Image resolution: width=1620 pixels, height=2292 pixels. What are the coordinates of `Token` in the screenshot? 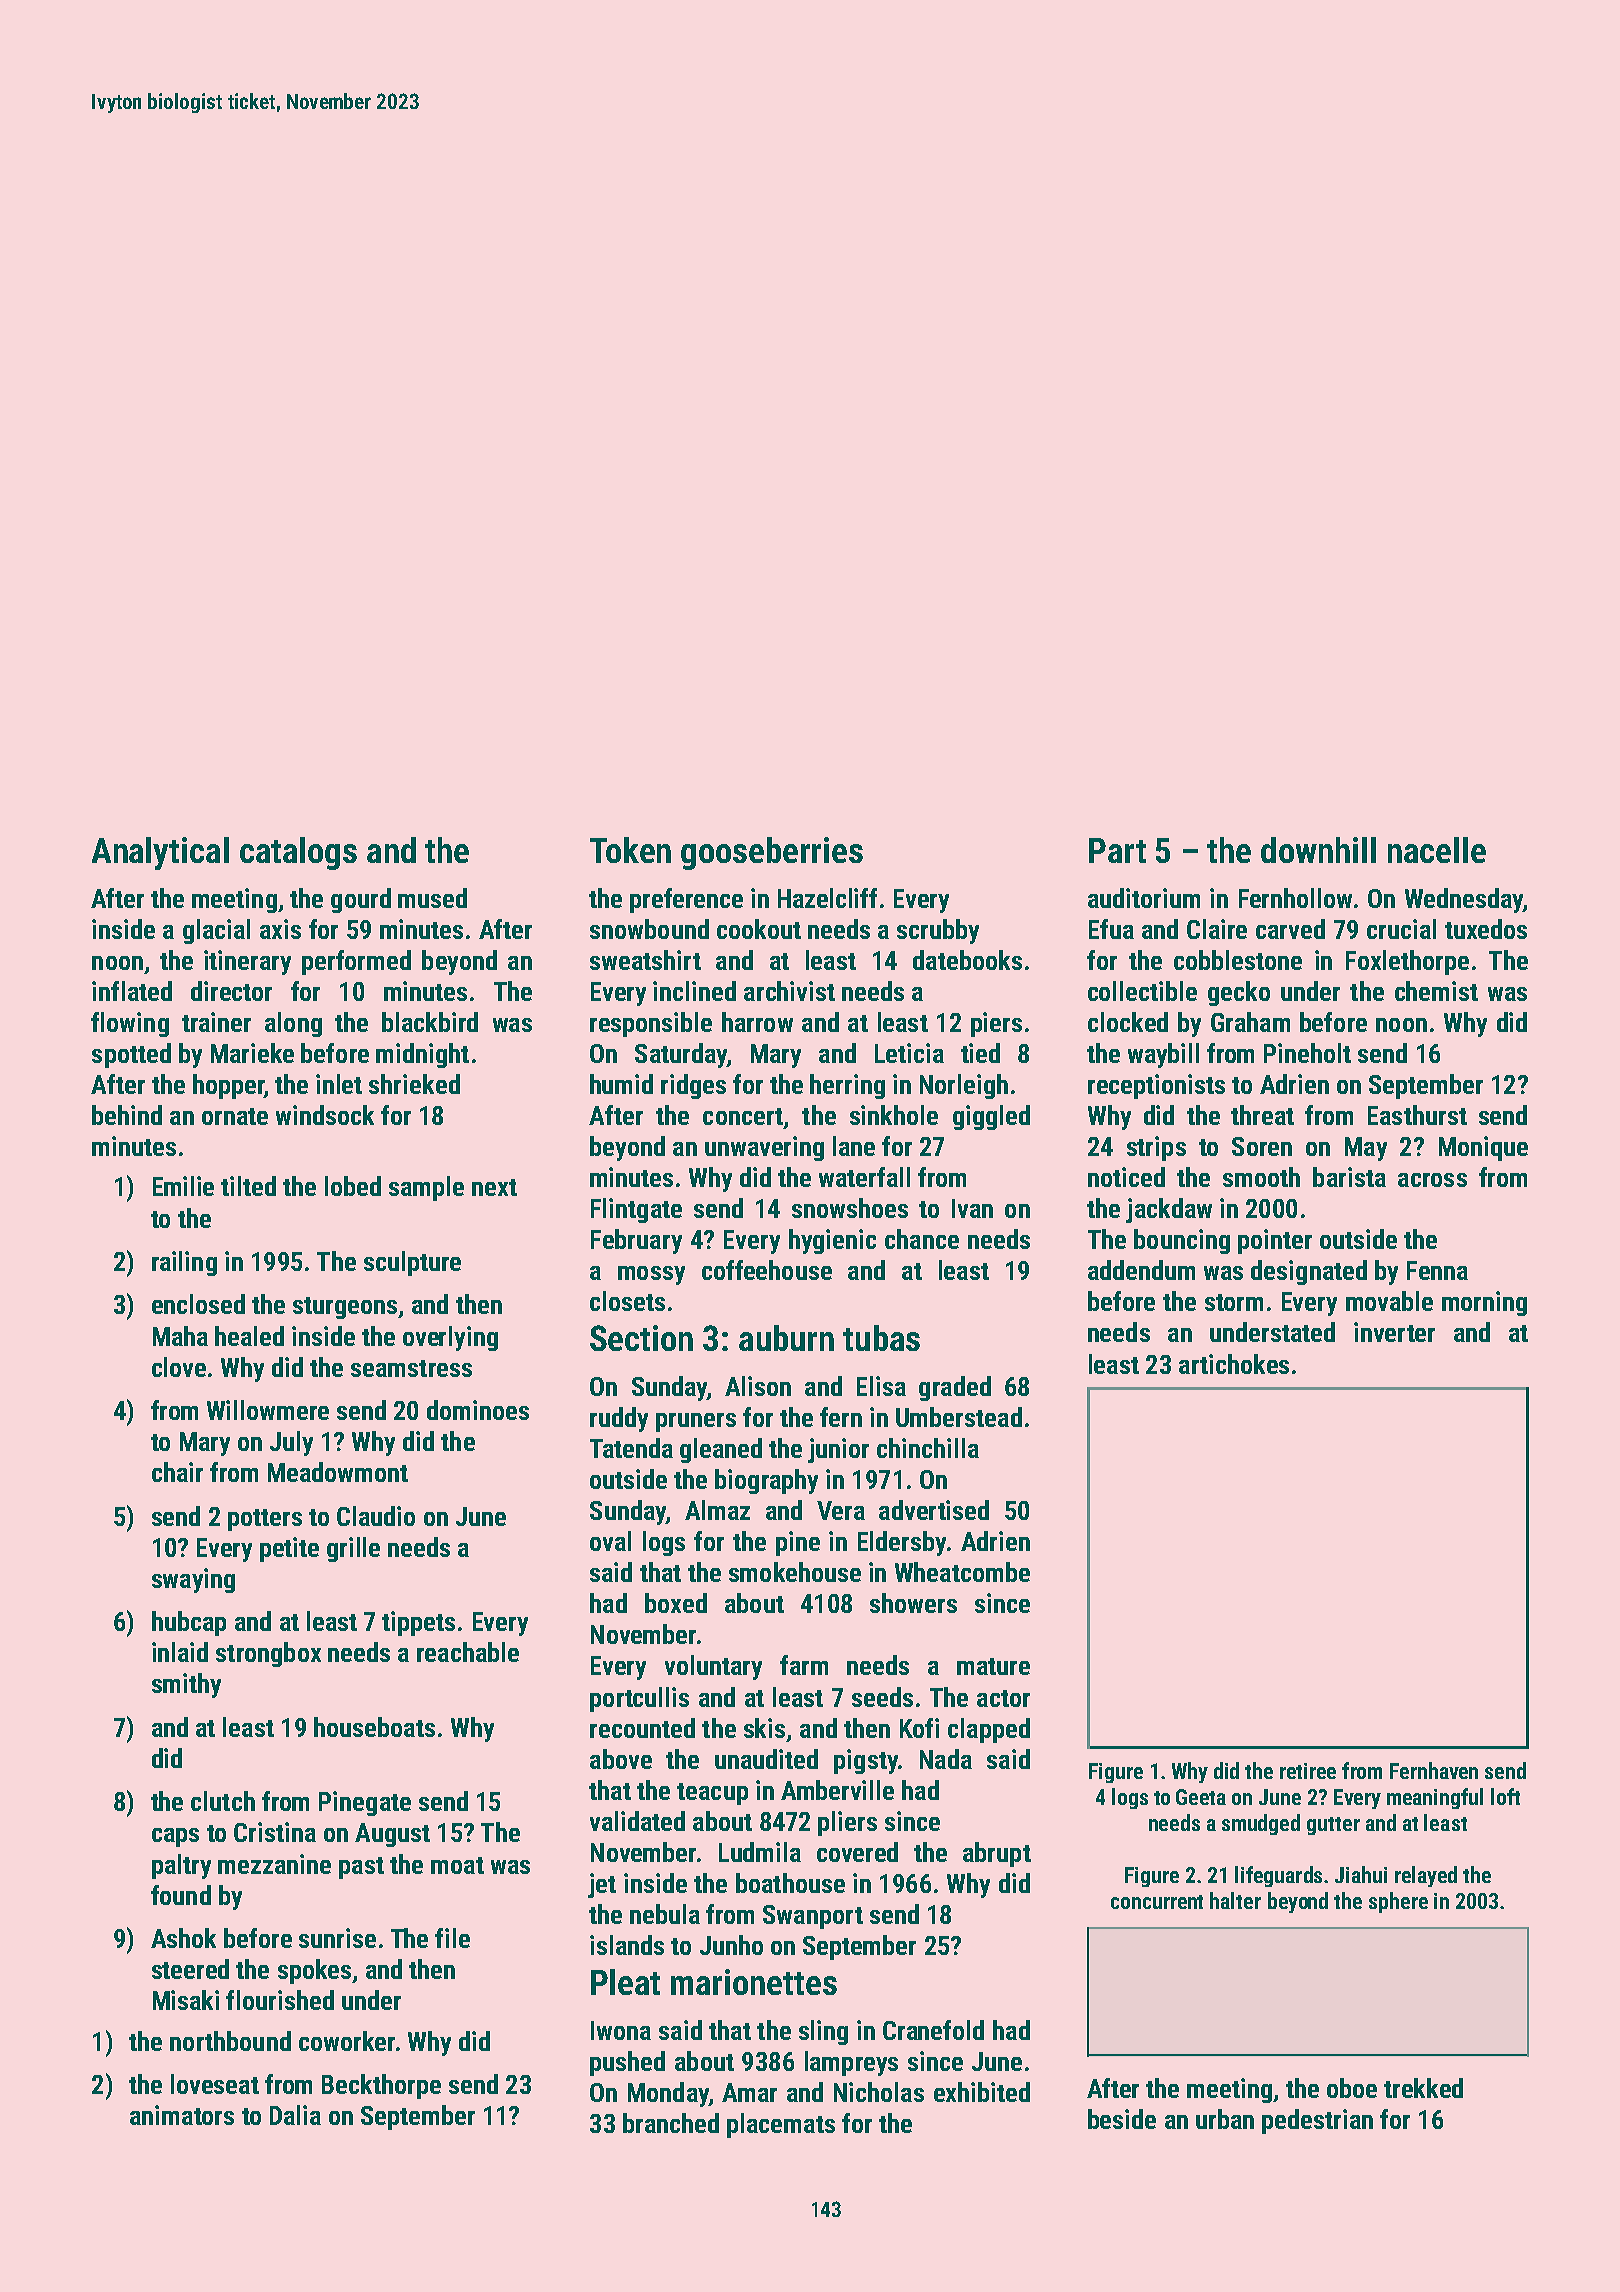 It's located at (630, 850).
